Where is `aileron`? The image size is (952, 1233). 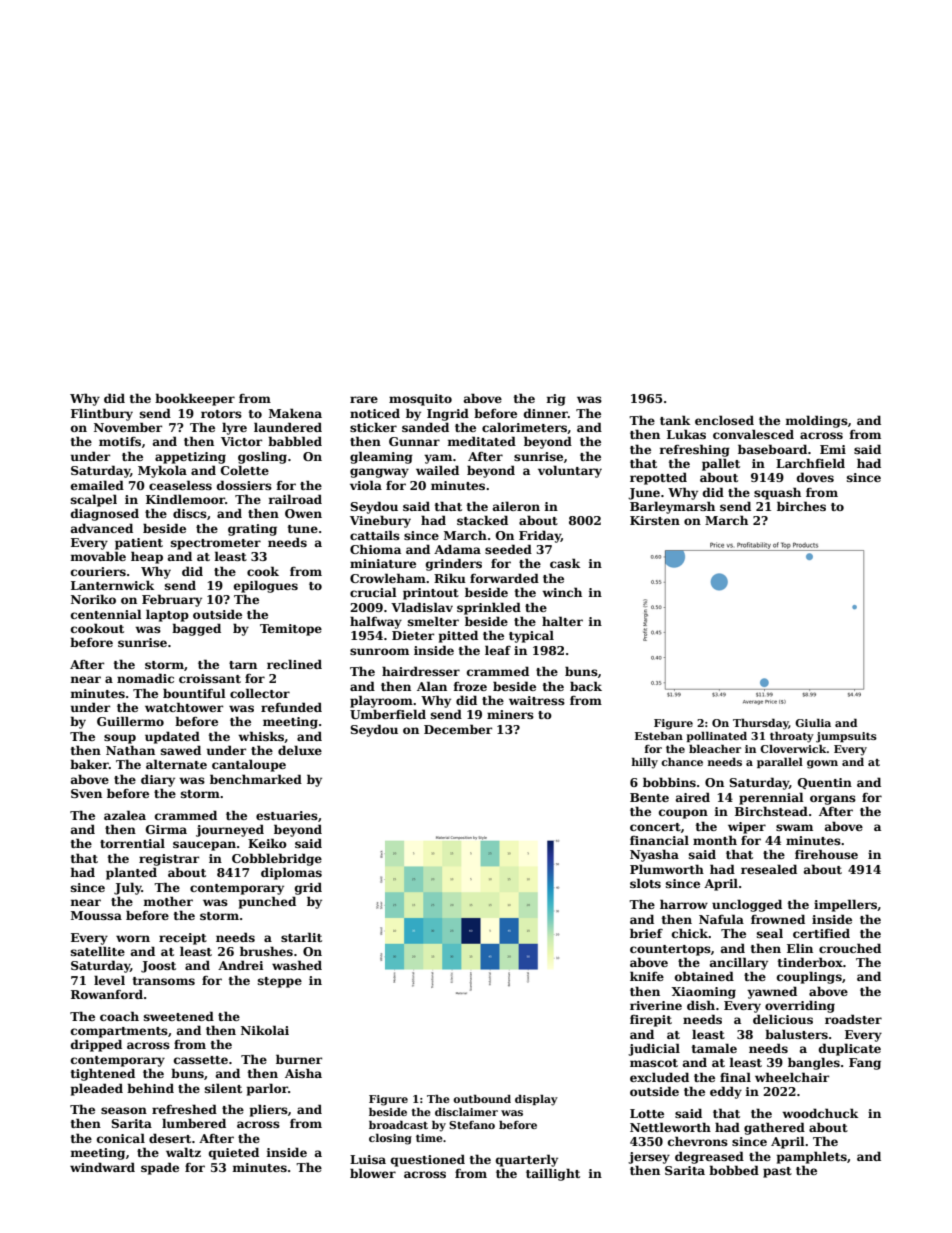
aileron is located at coordinates (516, 506).
